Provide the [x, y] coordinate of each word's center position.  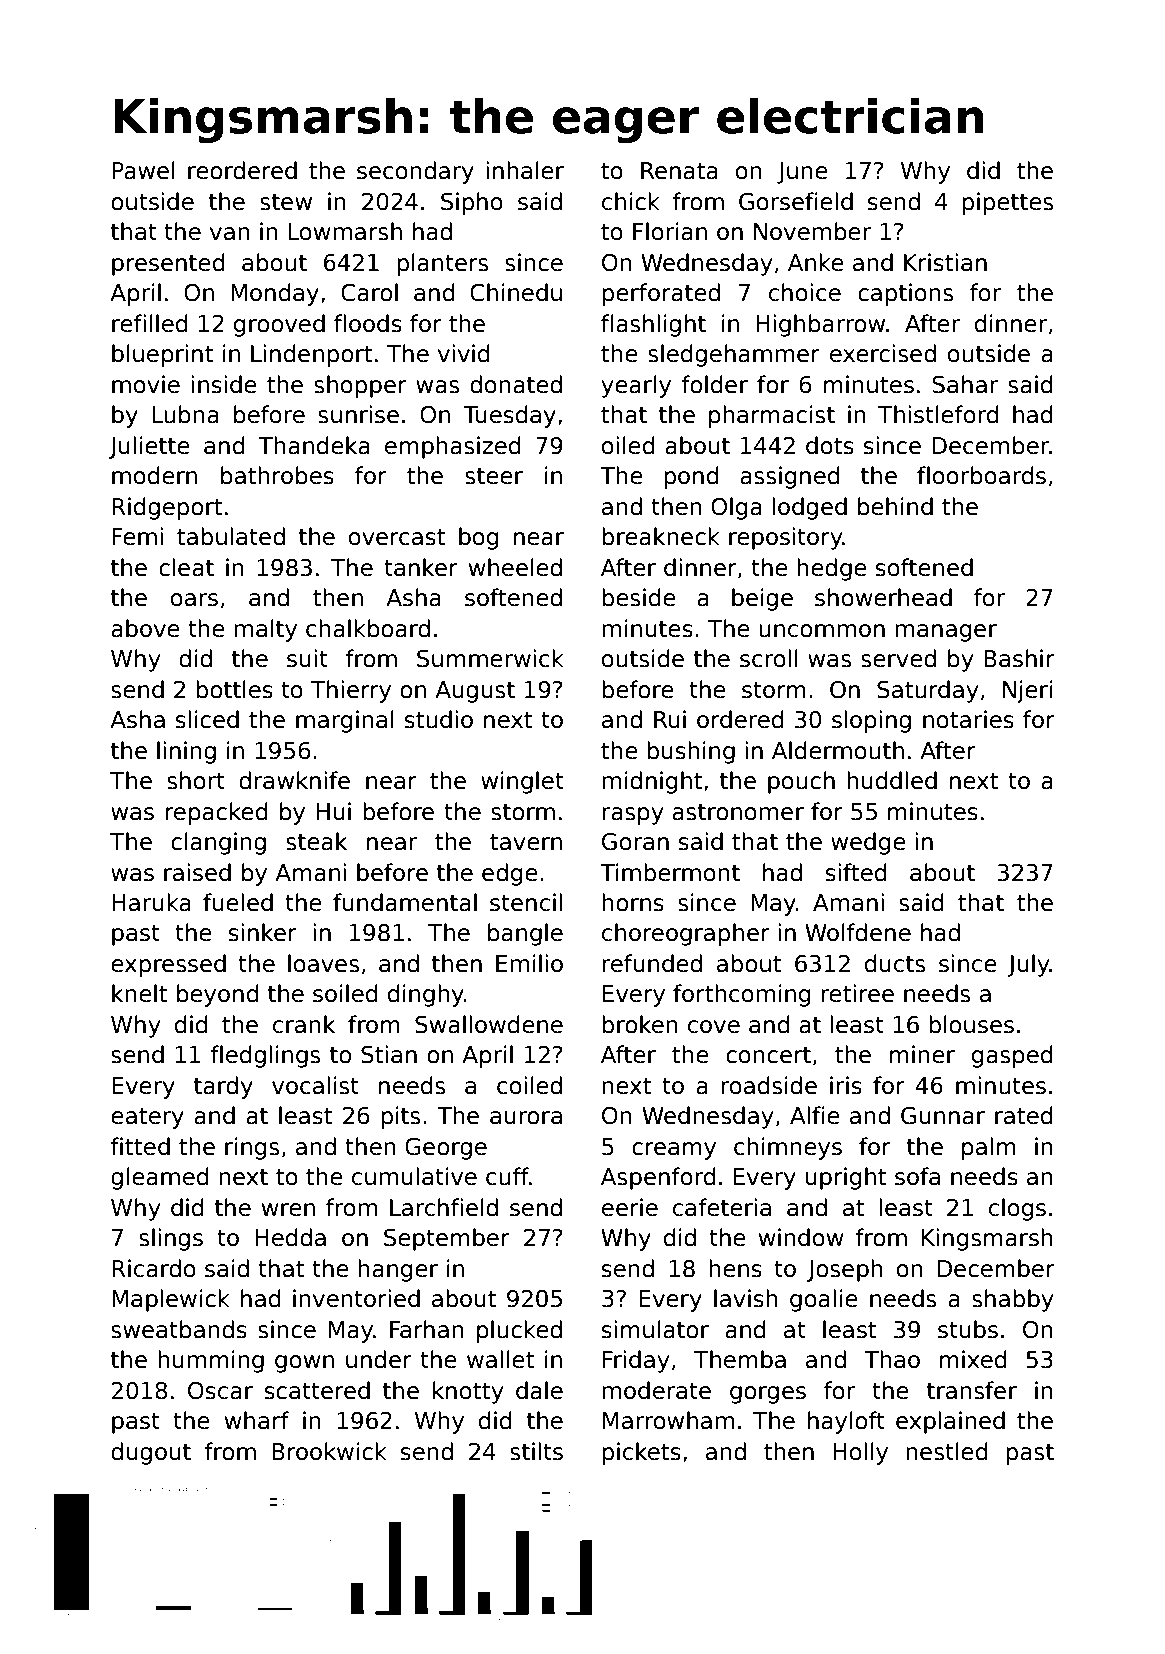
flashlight [653, 325]
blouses [971, 1024]
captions [905, 294]
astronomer [738, 812]
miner [922, 1054]
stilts [536, 1451]
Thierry [351, 691]
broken [640, 1024]
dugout [151, 1453]
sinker [263, 932]
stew [286, 202]
